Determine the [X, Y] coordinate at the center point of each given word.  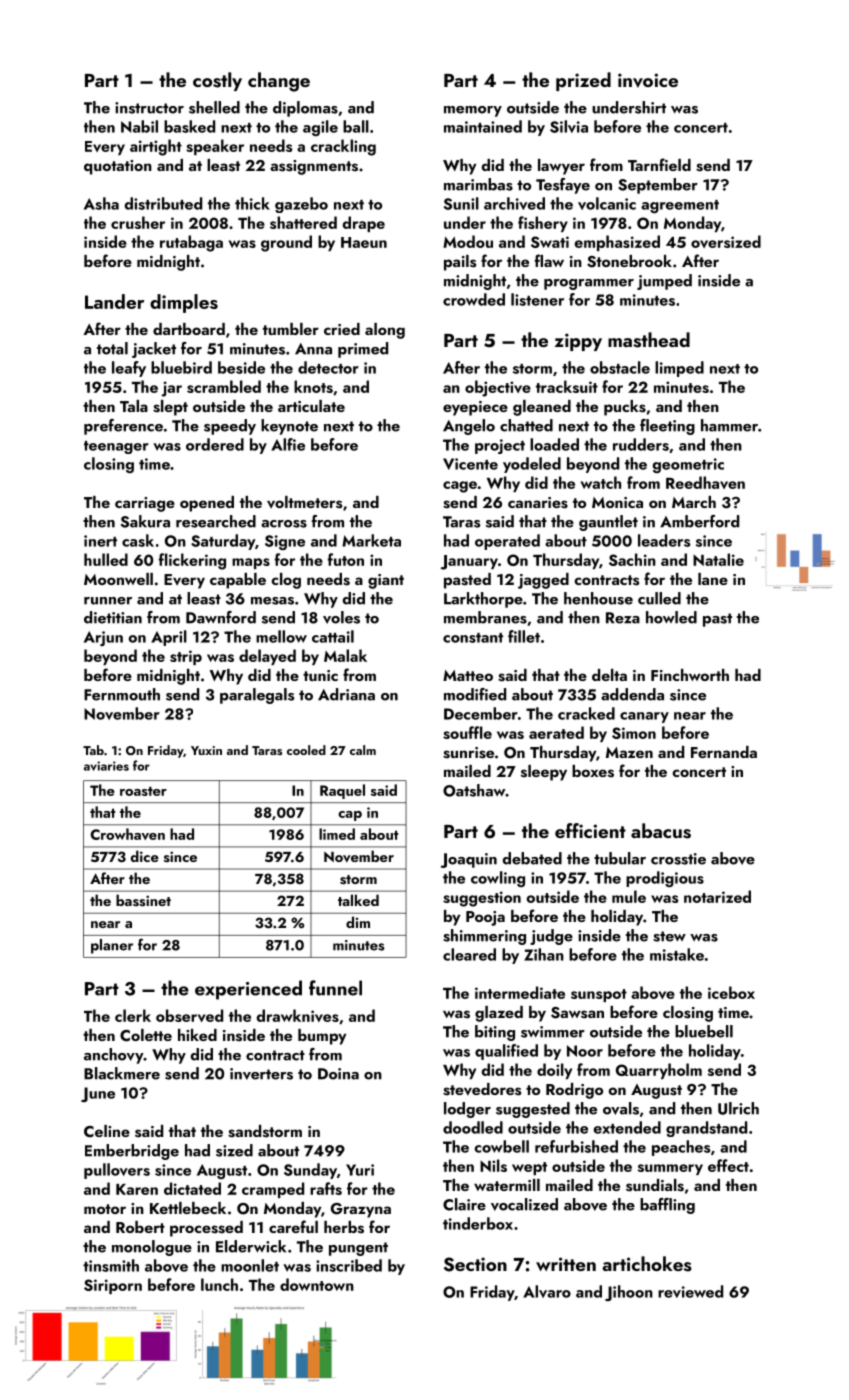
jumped [664, 282]
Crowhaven [128, 834]
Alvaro [547, 1291]
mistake [677, 954]
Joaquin [469, 860]
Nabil [139, 126]
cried [342, 329]
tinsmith [111, 1265]
